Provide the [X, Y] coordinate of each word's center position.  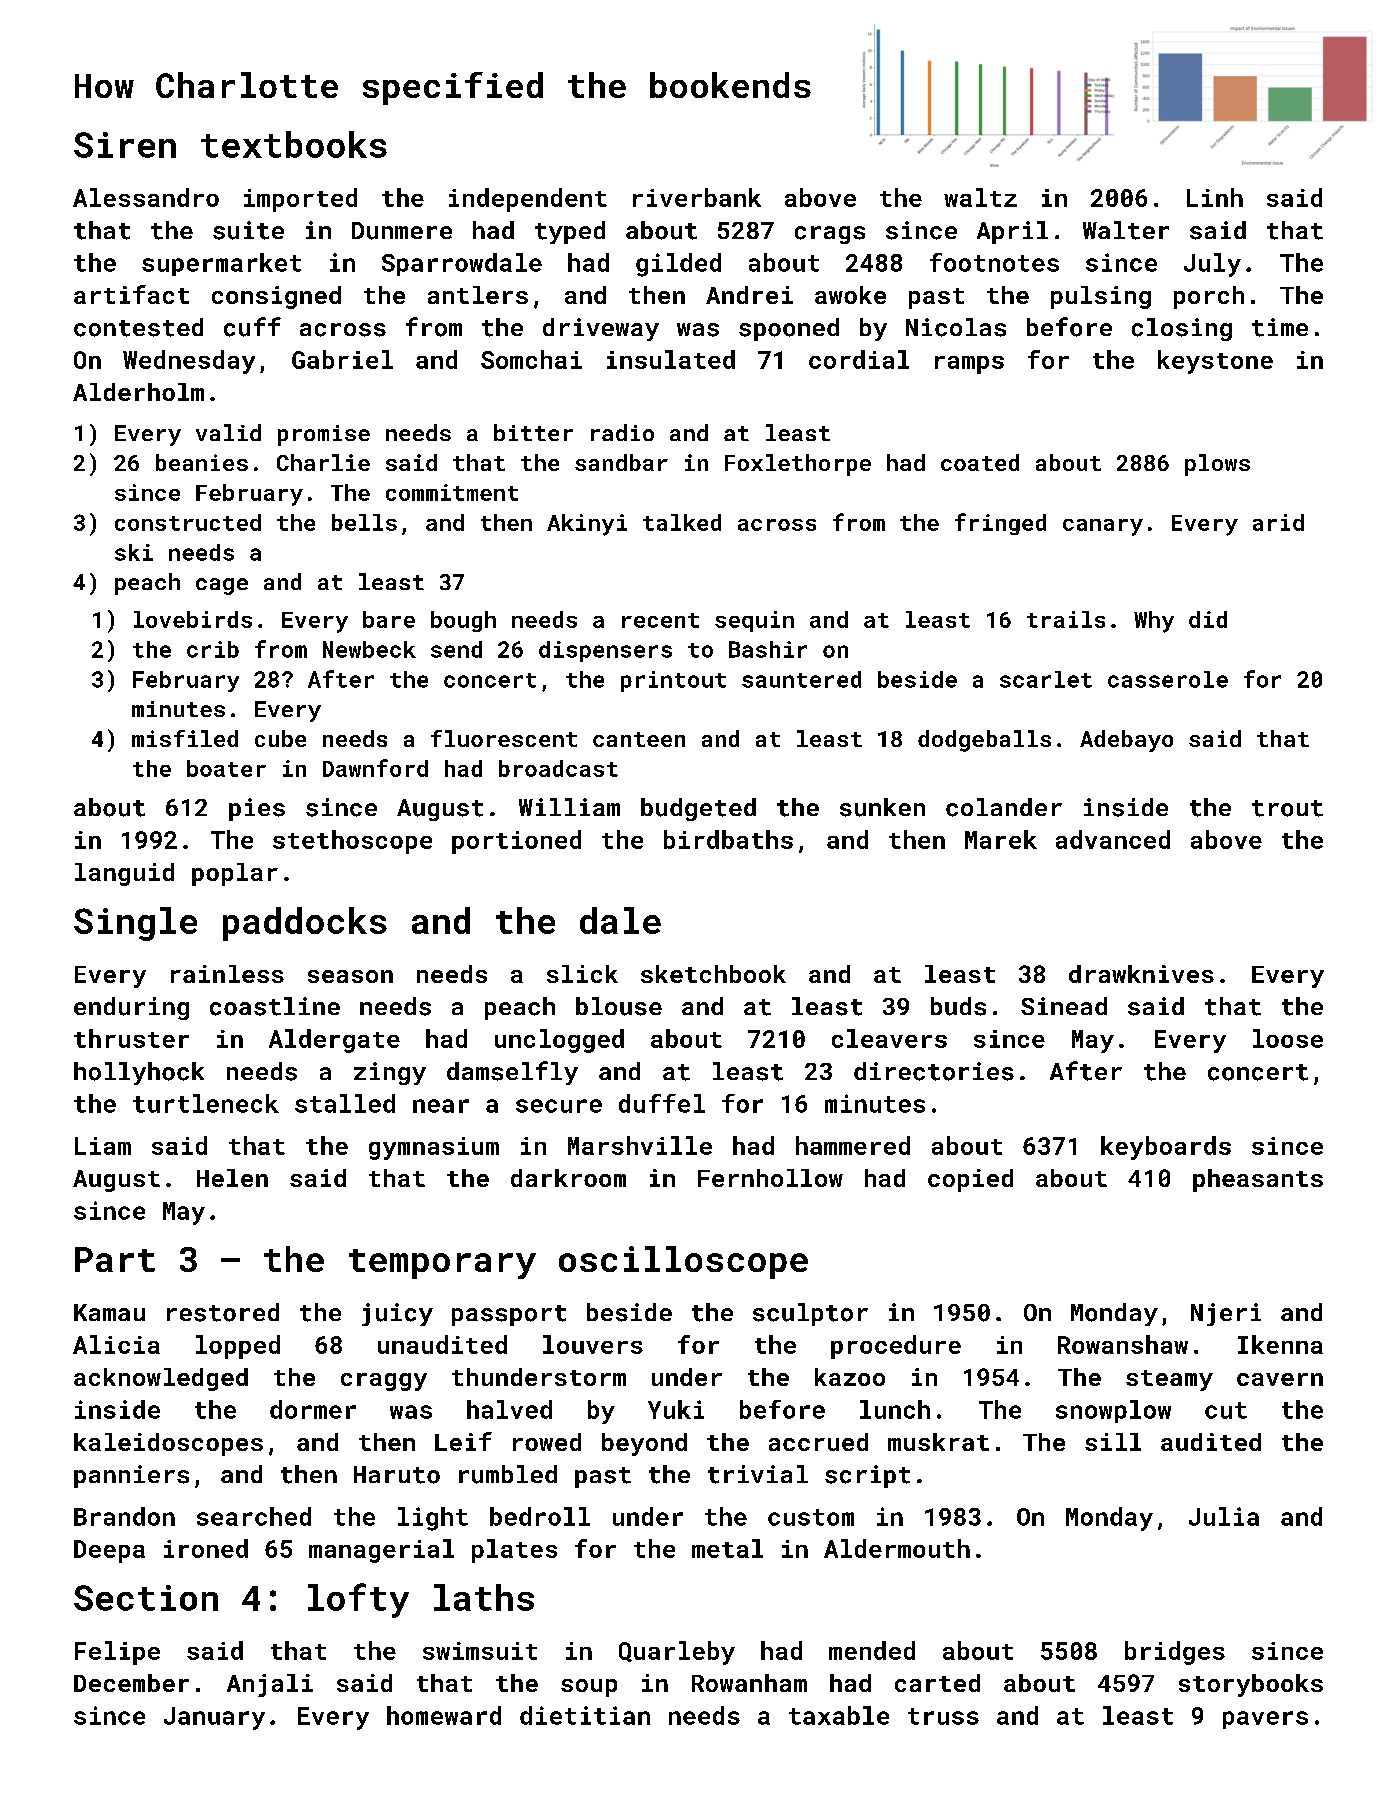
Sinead [1064, 1006]
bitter [533, 432]
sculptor [810, 1314]
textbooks [294, 144]
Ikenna [1280, 1344]
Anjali [270, 1685]
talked [682, 522]
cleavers [889, 1038]
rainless [227, 974]
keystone [1215, 362]
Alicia [116, 1344]
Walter [1126, 230]
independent [528, 200]
